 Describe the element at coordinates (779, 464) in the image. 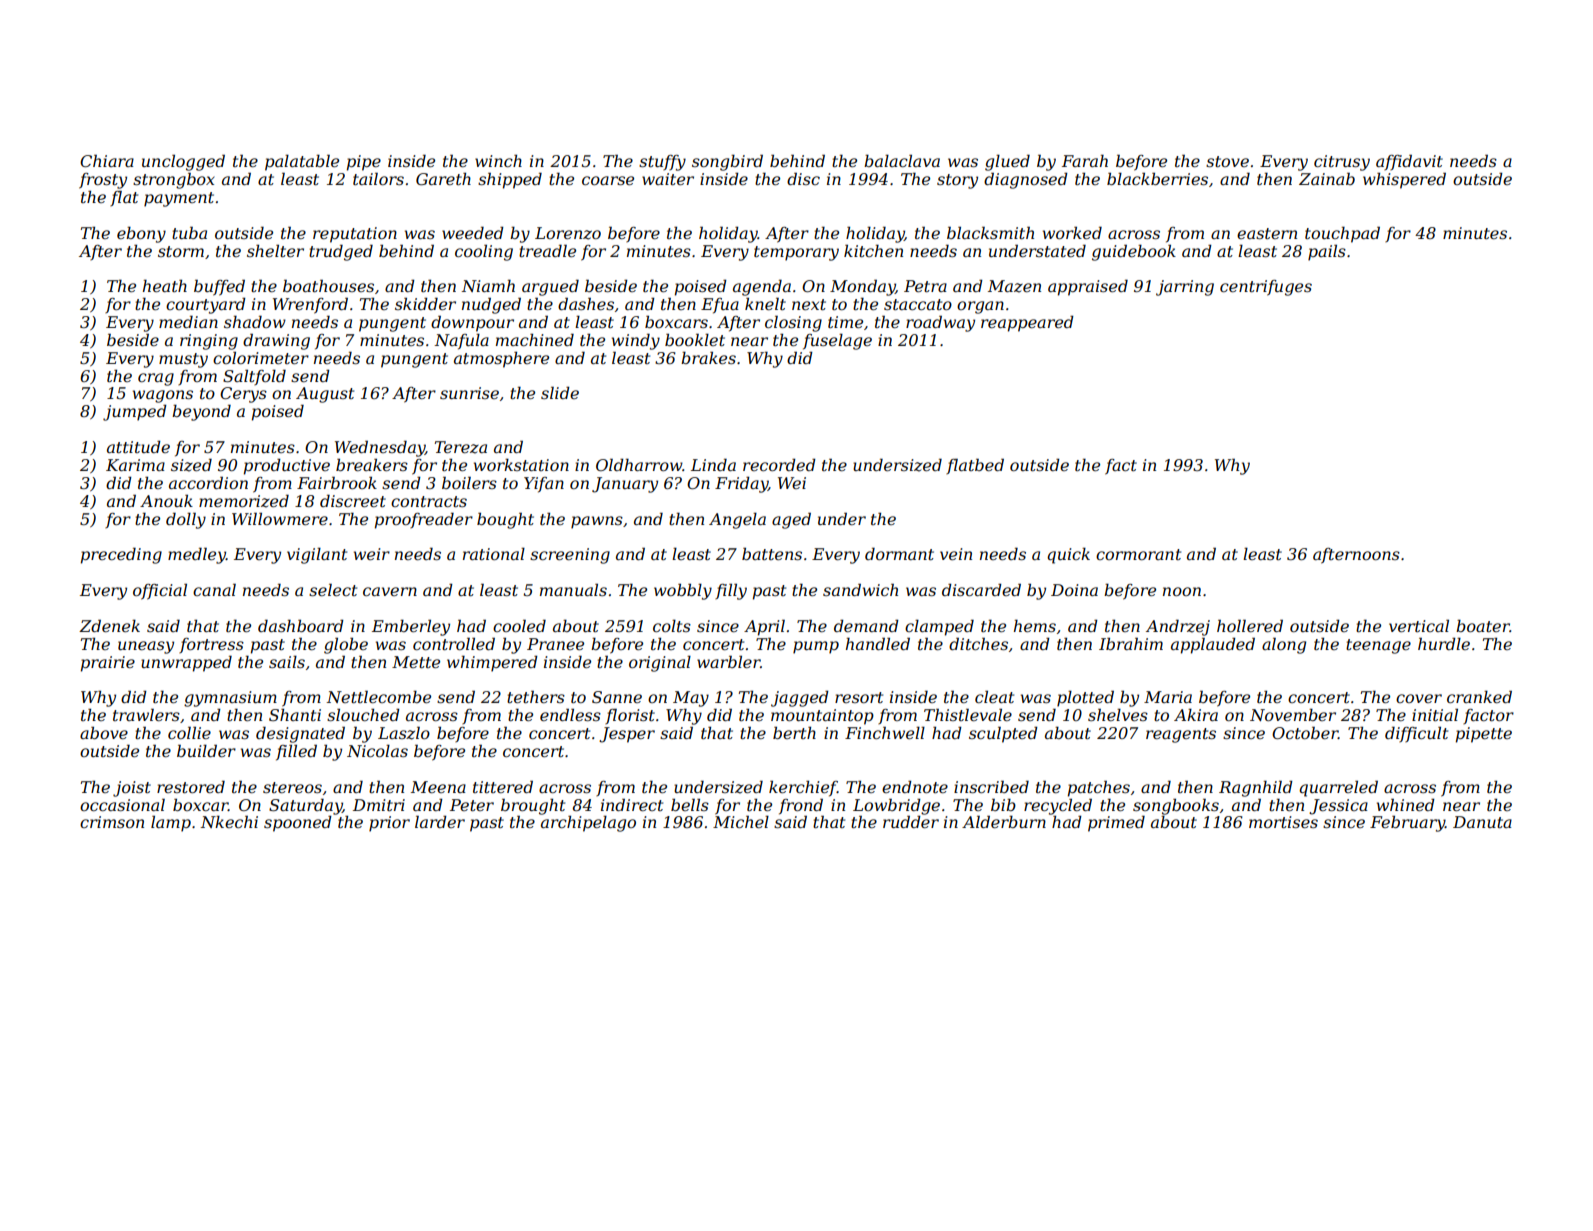

I see `recorded` at that location.
